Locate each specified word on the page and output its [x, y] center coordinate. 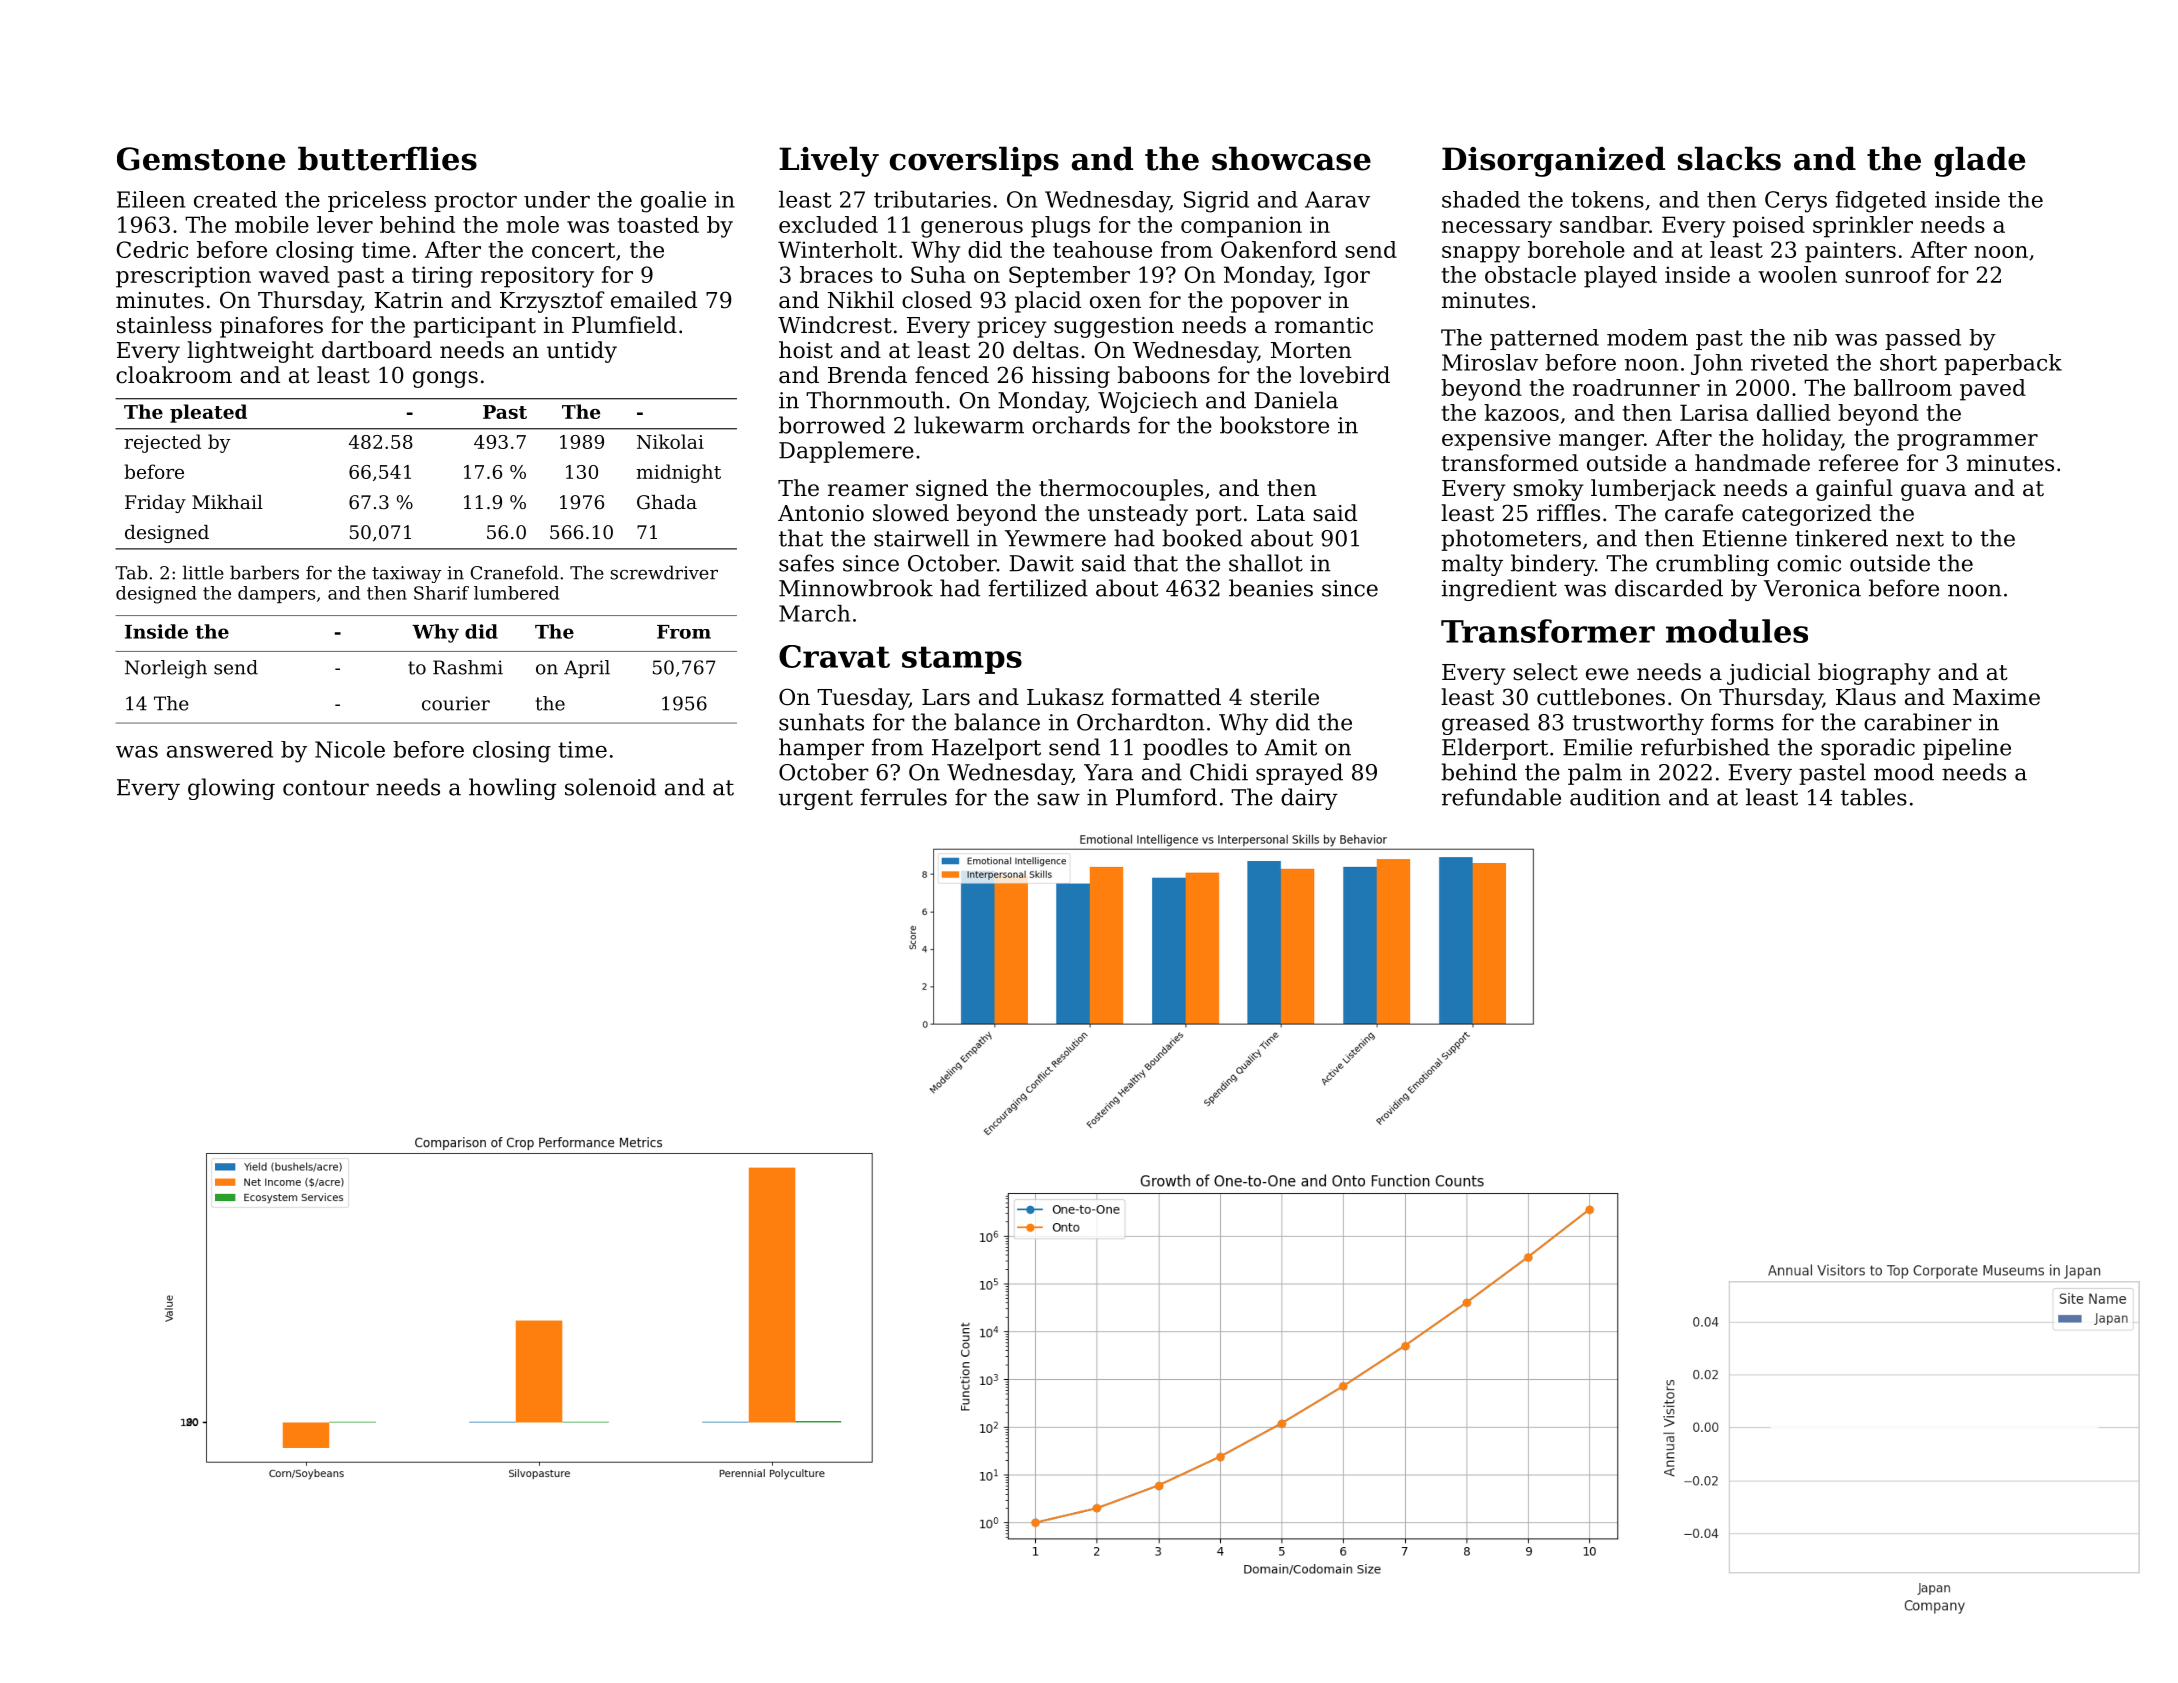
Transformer [1548, 631]
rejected [162, 443]
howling [512, 789]
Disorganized [1553, 162]
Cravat [834, 656]
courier [456, 703]
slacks [1729, 159]
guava [1934, 492]
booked [1202, 538]
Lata [1281, 513]
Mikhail [227, 502]
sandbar [1604, 224]
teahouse [1102, 249]
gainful [1854, 490]
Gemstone [201, 159]
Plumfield [624, 325]
